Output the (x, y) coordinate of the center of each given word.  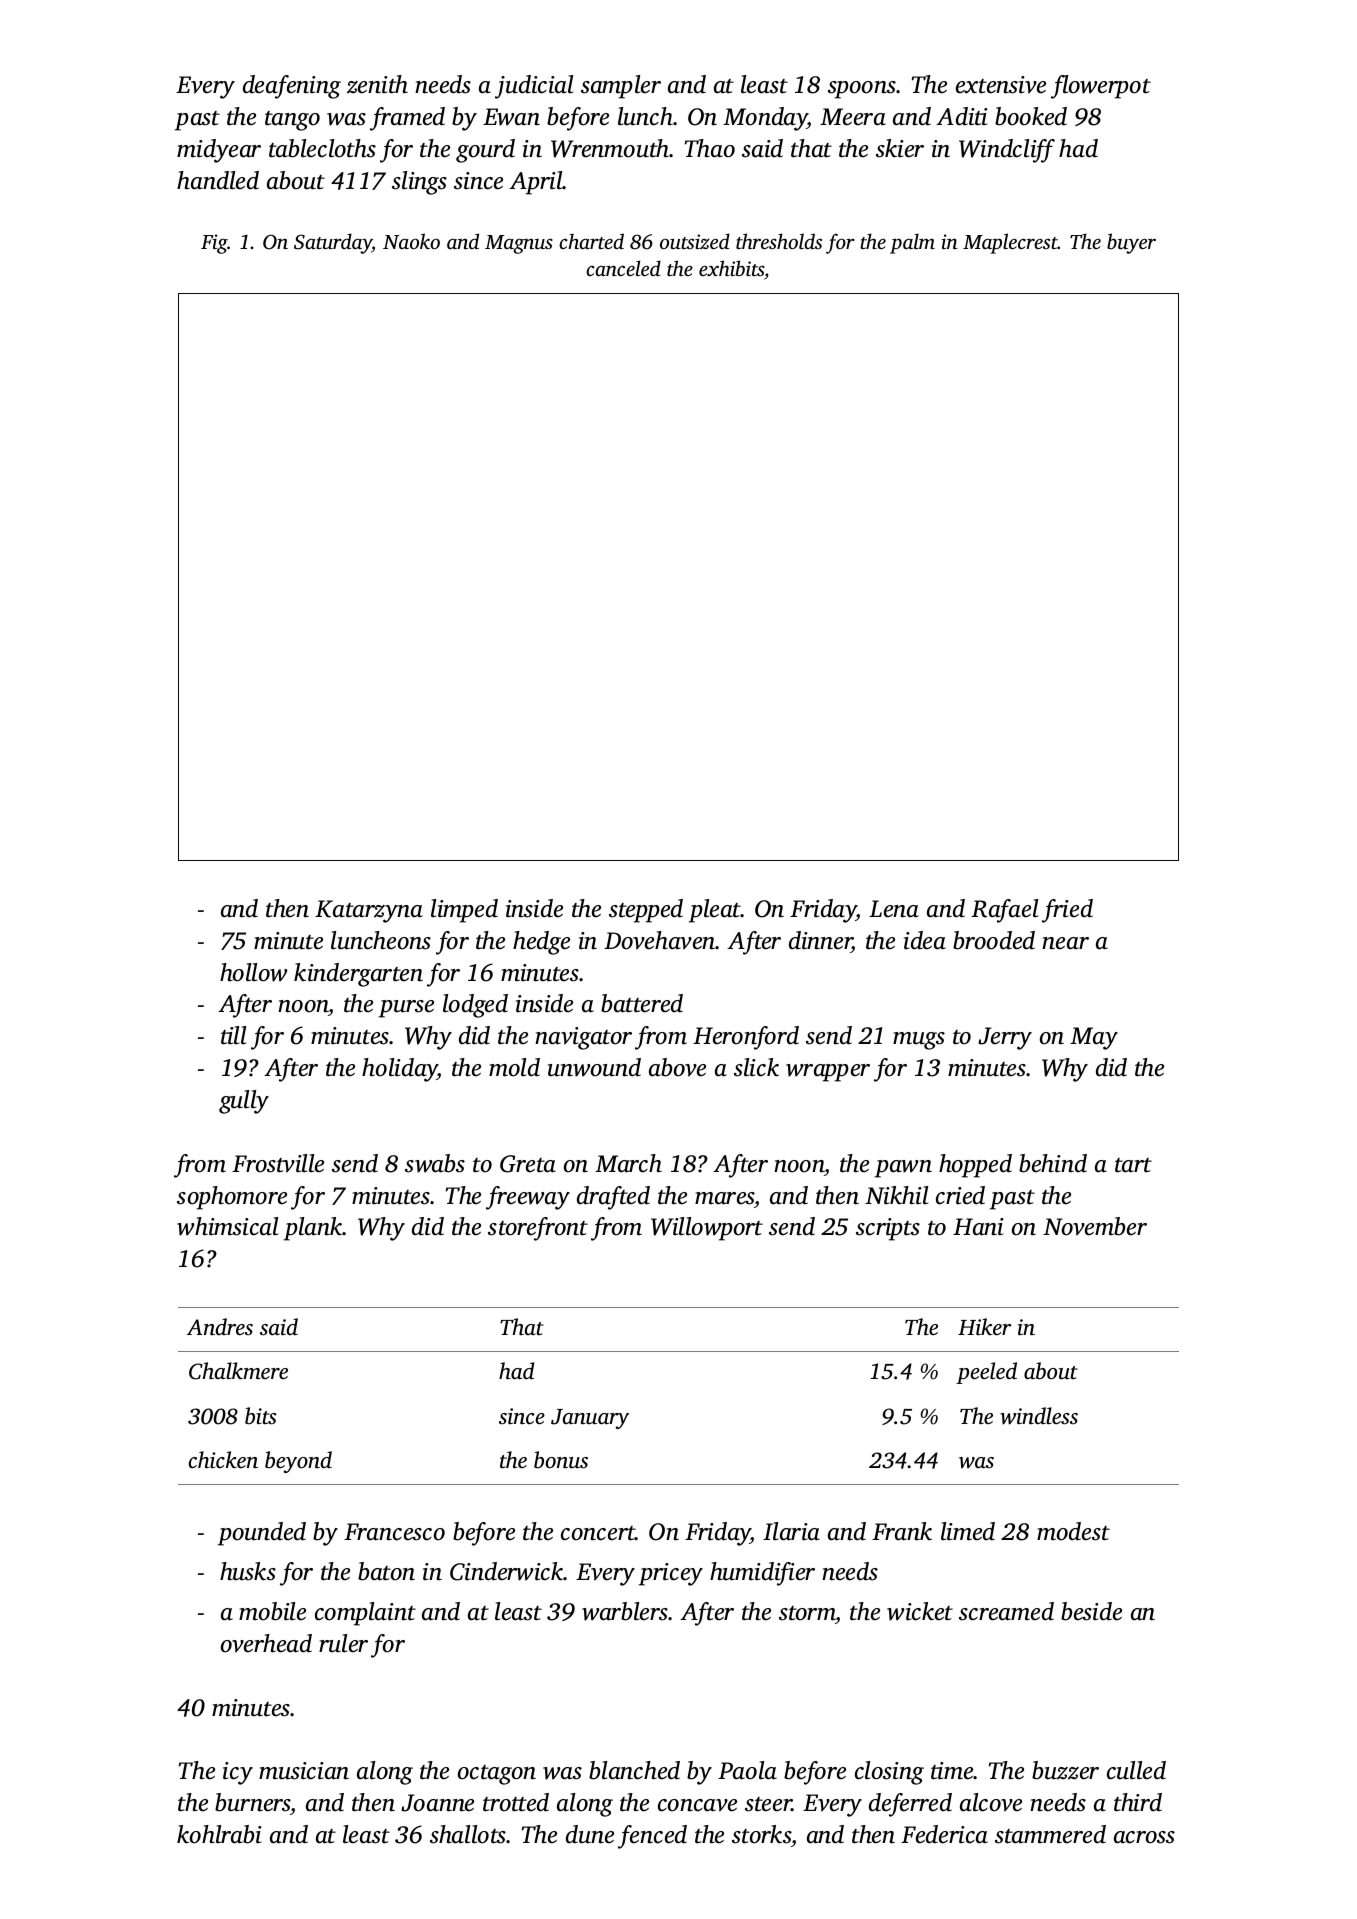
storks (761, 1834)
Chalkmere (238, 1371)
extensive (1001, 85)
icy (238, 1773)
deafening (292, 87)
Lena (894, 909)
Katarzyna (369, 911)
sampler (621, 87)
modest (1073, 1531)
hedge (541, 943)
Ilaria (791, 1531)
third (1138, 1802)
